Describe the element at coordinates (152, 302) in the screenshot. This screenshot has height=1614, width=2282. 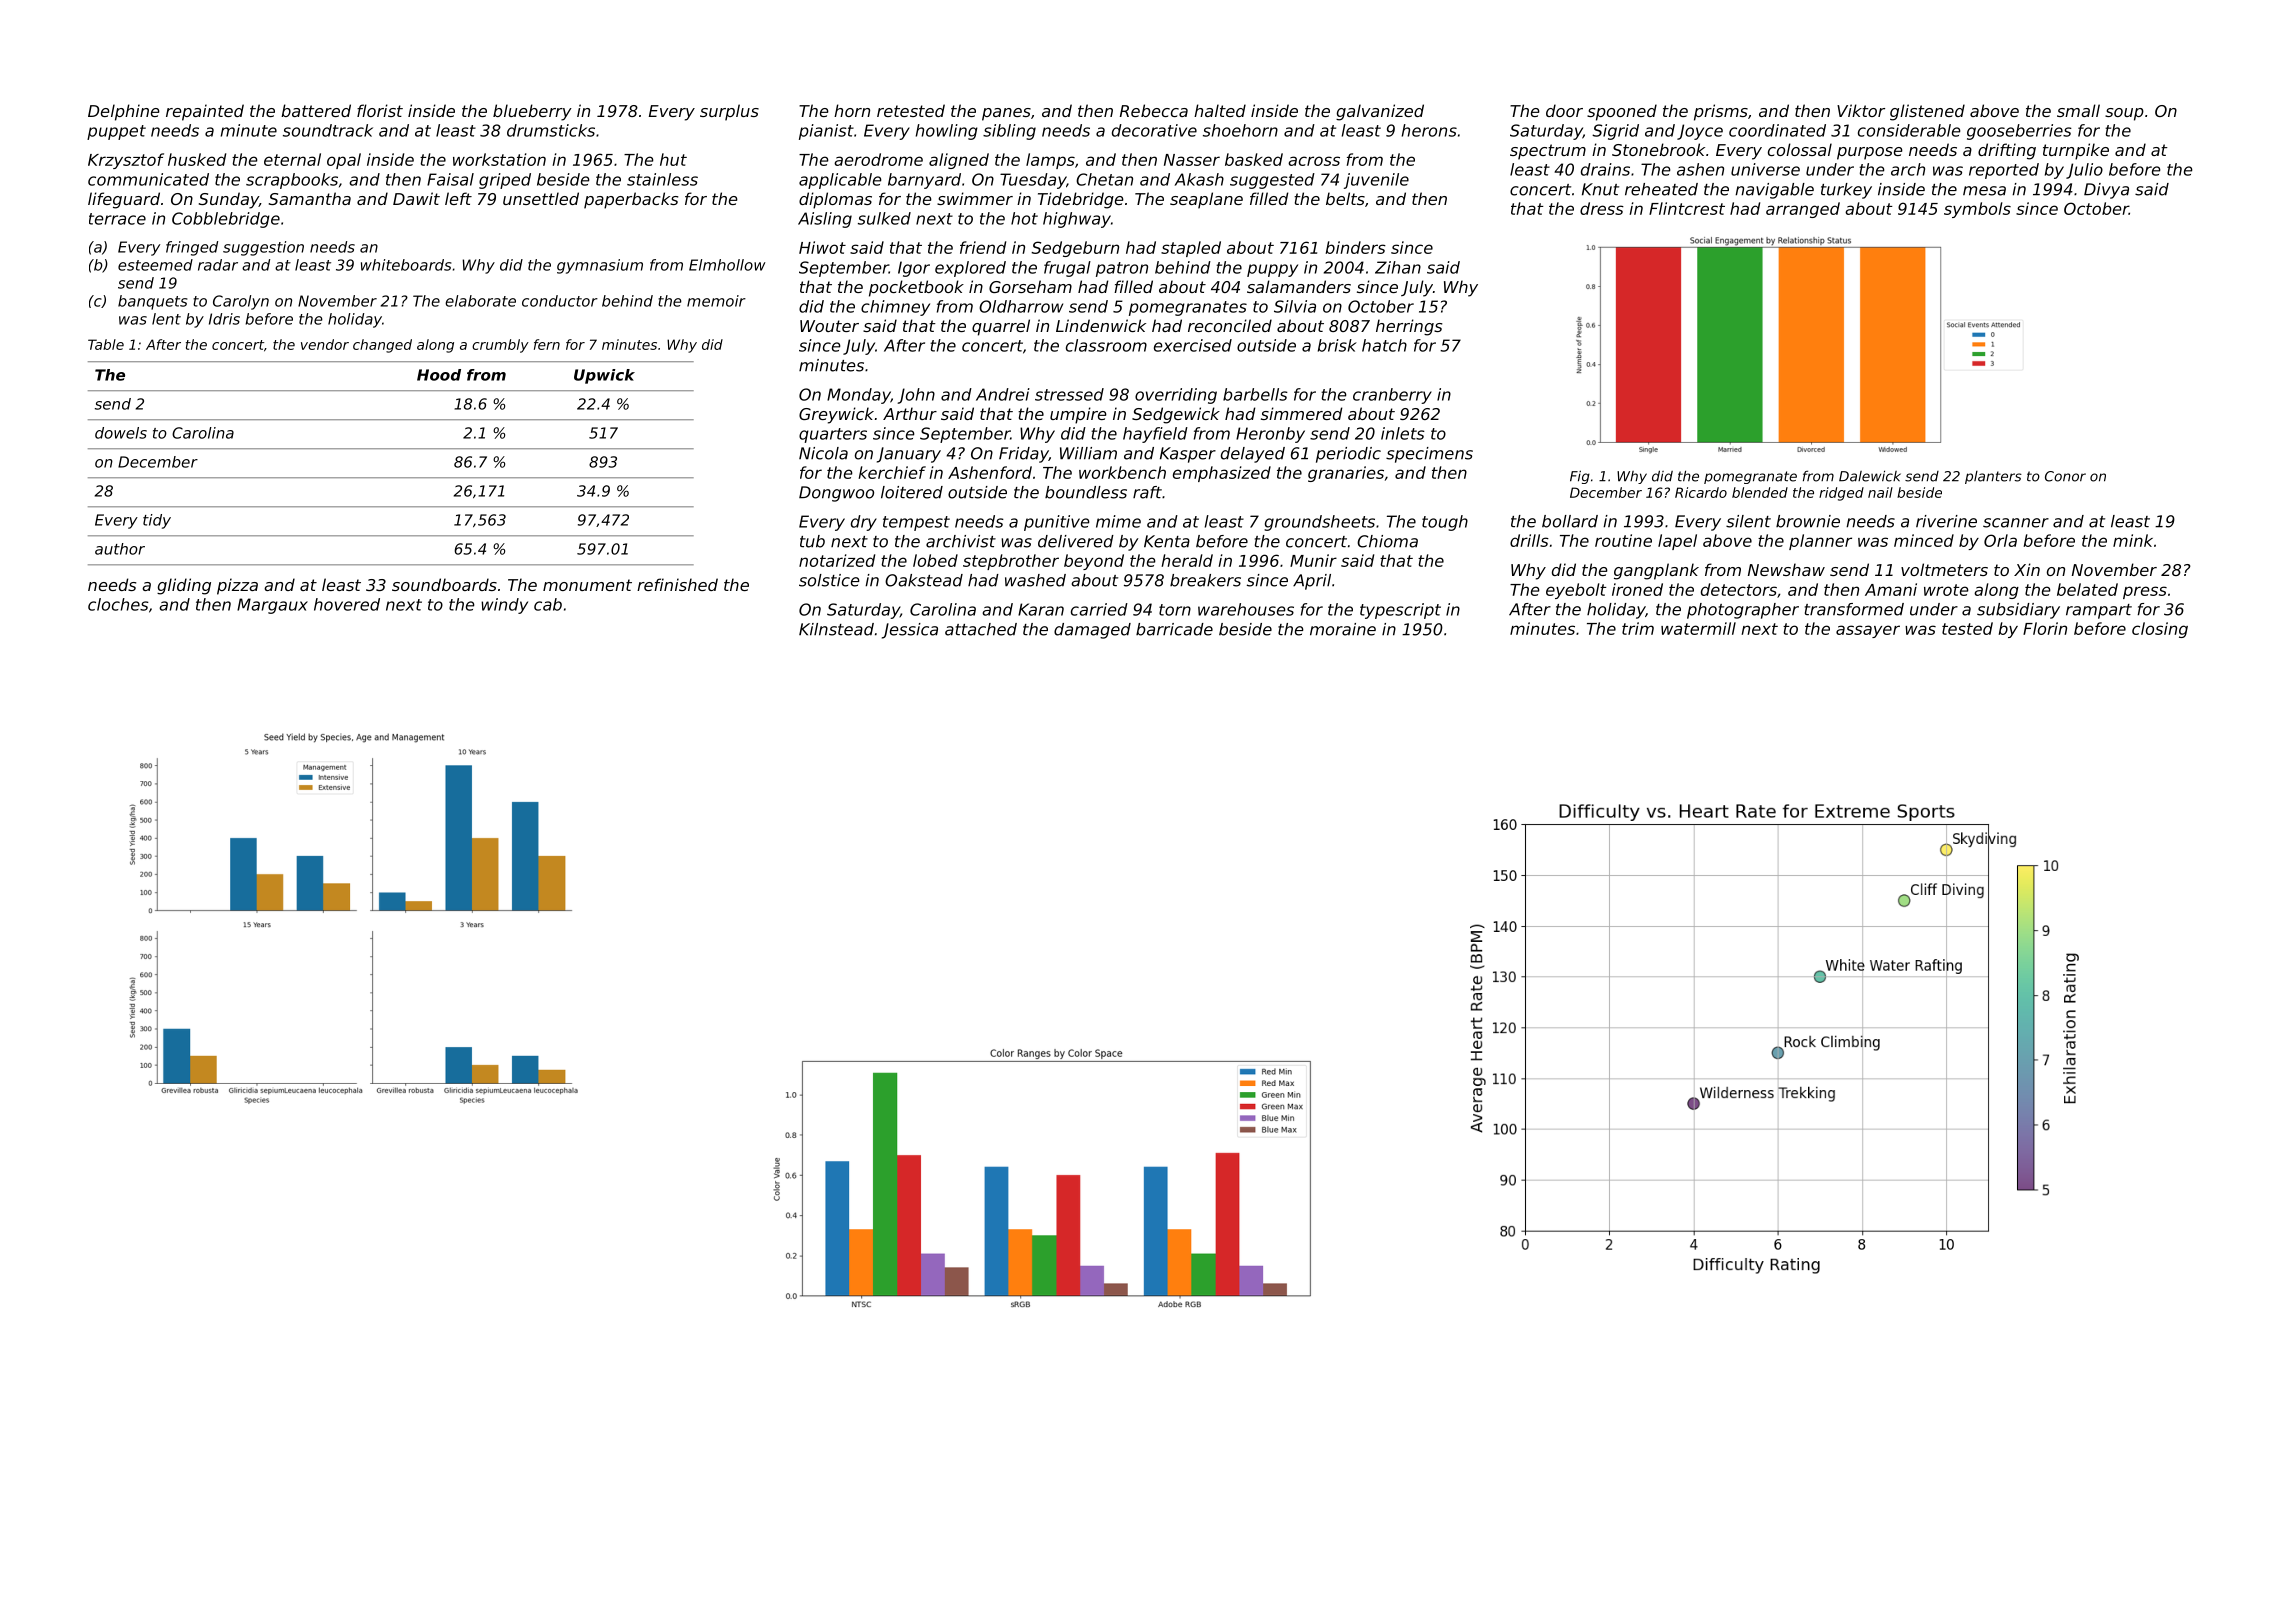
I see `banquets` at that location.
